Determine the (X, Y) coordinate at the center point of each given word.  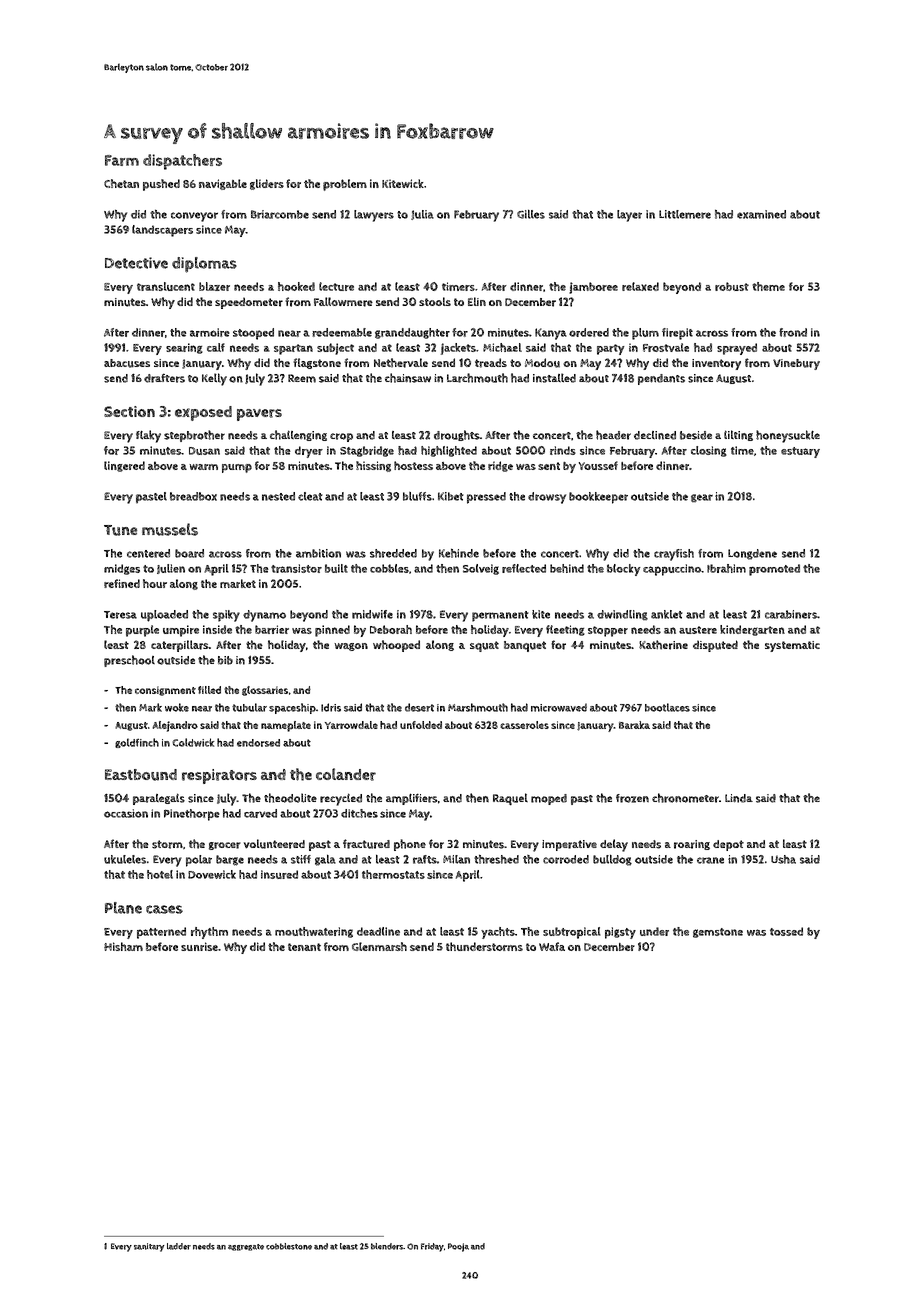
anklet (667, 614)
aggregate (246, 1247)
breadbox (193, 496)
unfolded (421, 725)
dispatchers (182, 162)
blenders (387, 1246)
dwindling (622, 615)
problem (345, 185)
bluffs (417, 496)
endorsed (258, 743)
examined (761, 214)
